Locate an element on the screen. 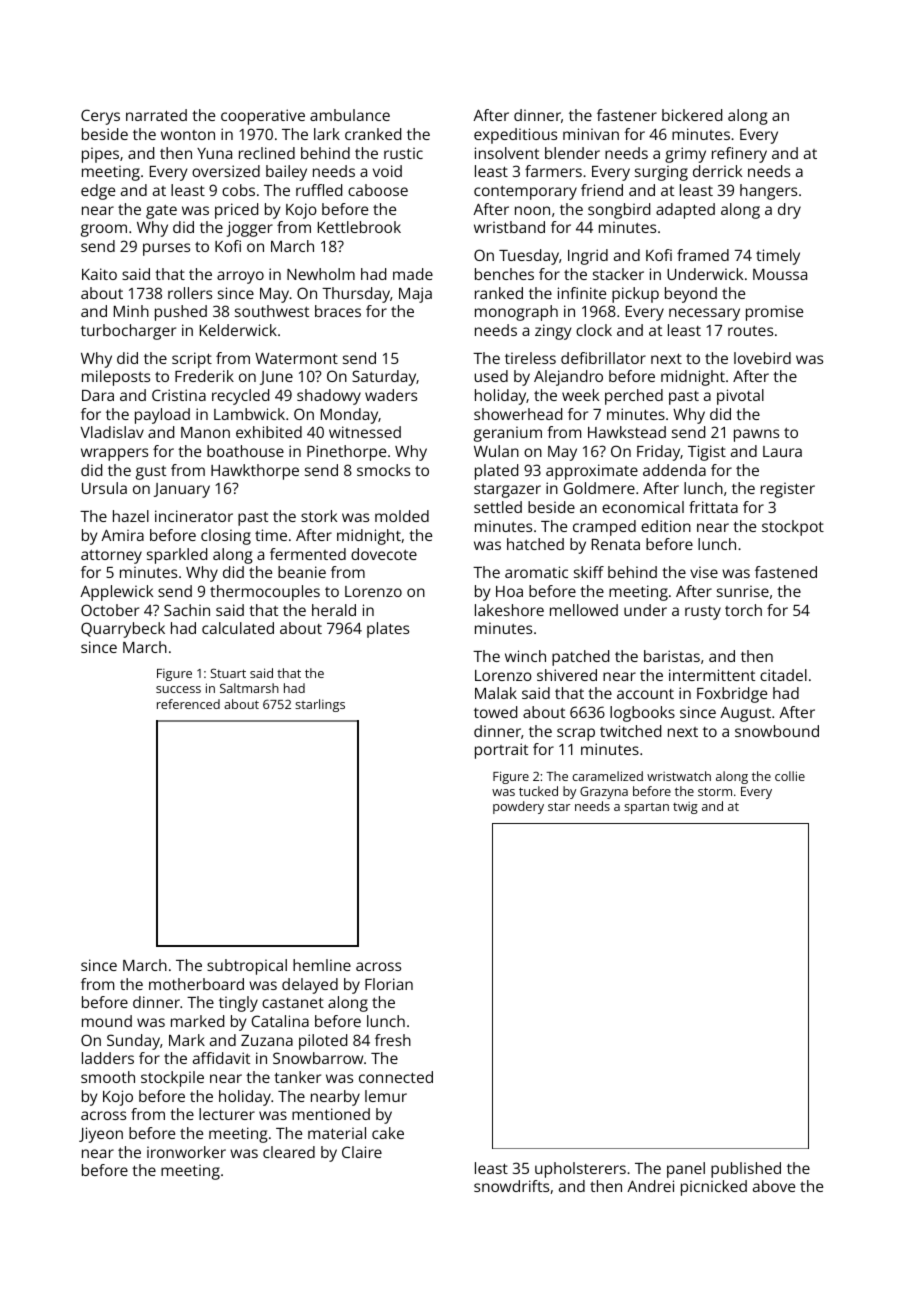  cleared is located at coordinates (289, 1152).
